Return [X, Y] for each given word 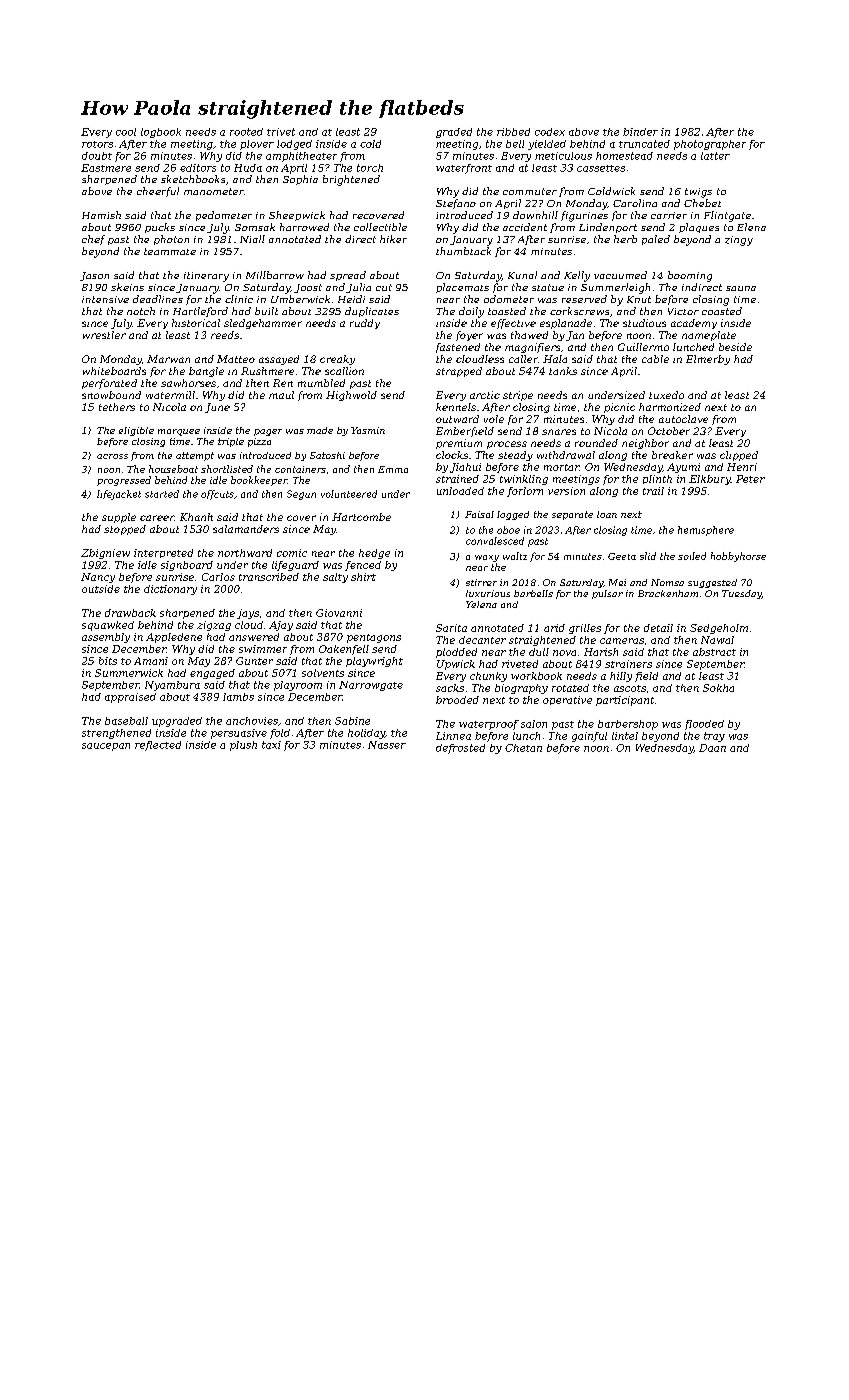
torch [370, 168]
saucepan [106, 747]
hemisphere [706, 531]
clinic [239, 299]
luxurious [488, 593]
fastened [458, 348]
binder [640, 132]
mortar [561, 467]
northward [245, 553]
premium [459, 444]
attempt [195, 456]
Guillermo [643, 347]
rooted [246, 132]
